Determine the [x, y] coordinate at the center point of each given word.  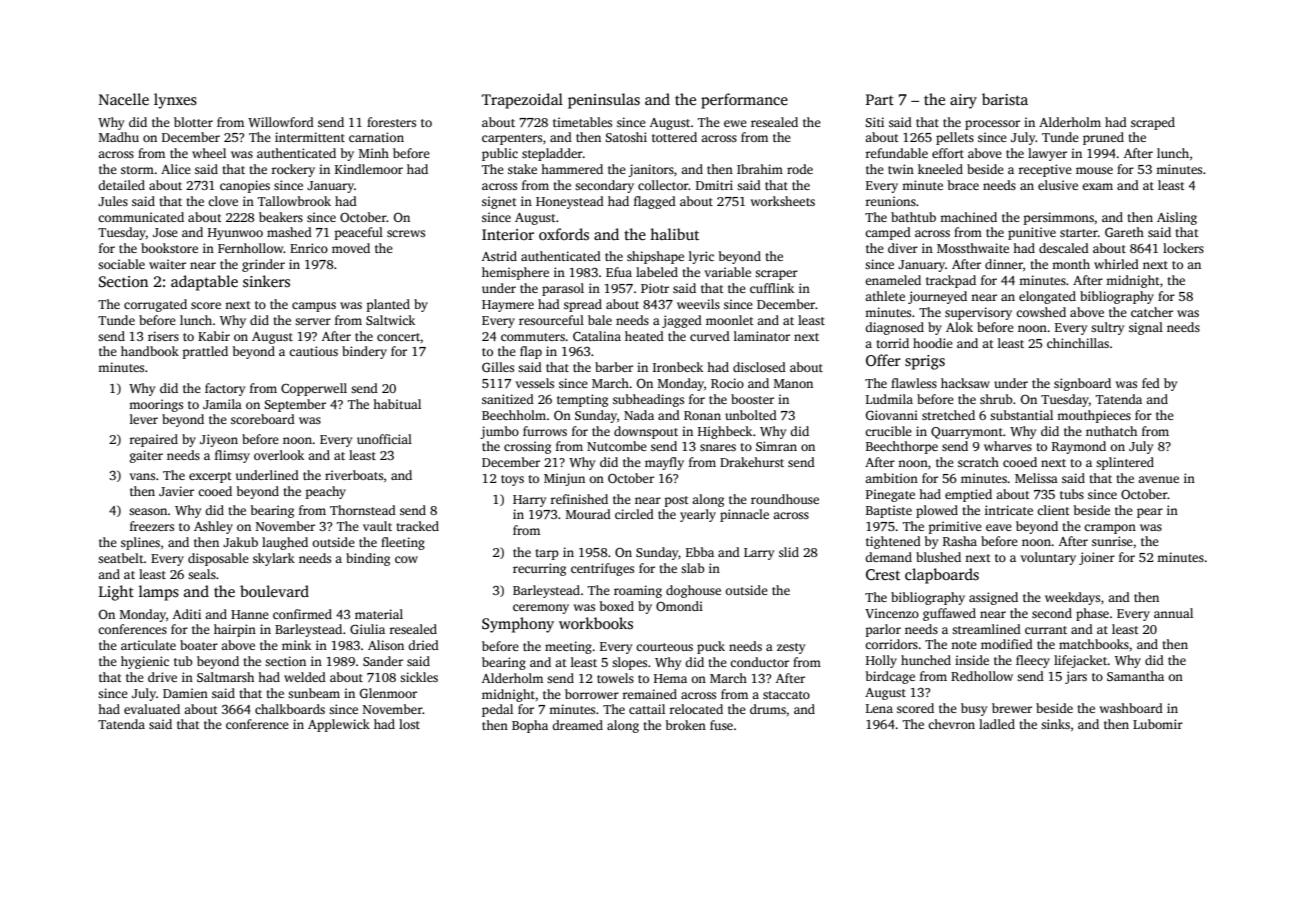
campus [314, 307]
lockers [1183, 248]
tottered [674, 137]
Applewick [339, 725]
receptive [1045, 170]
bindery [364, 352]
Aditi [187, 614]
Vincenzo [892, 613]
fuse [721, 725]
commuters [533, 337]
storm [137, 170]
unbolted [751, 415]
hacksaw [965, 383]
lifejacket [1081, 661]
